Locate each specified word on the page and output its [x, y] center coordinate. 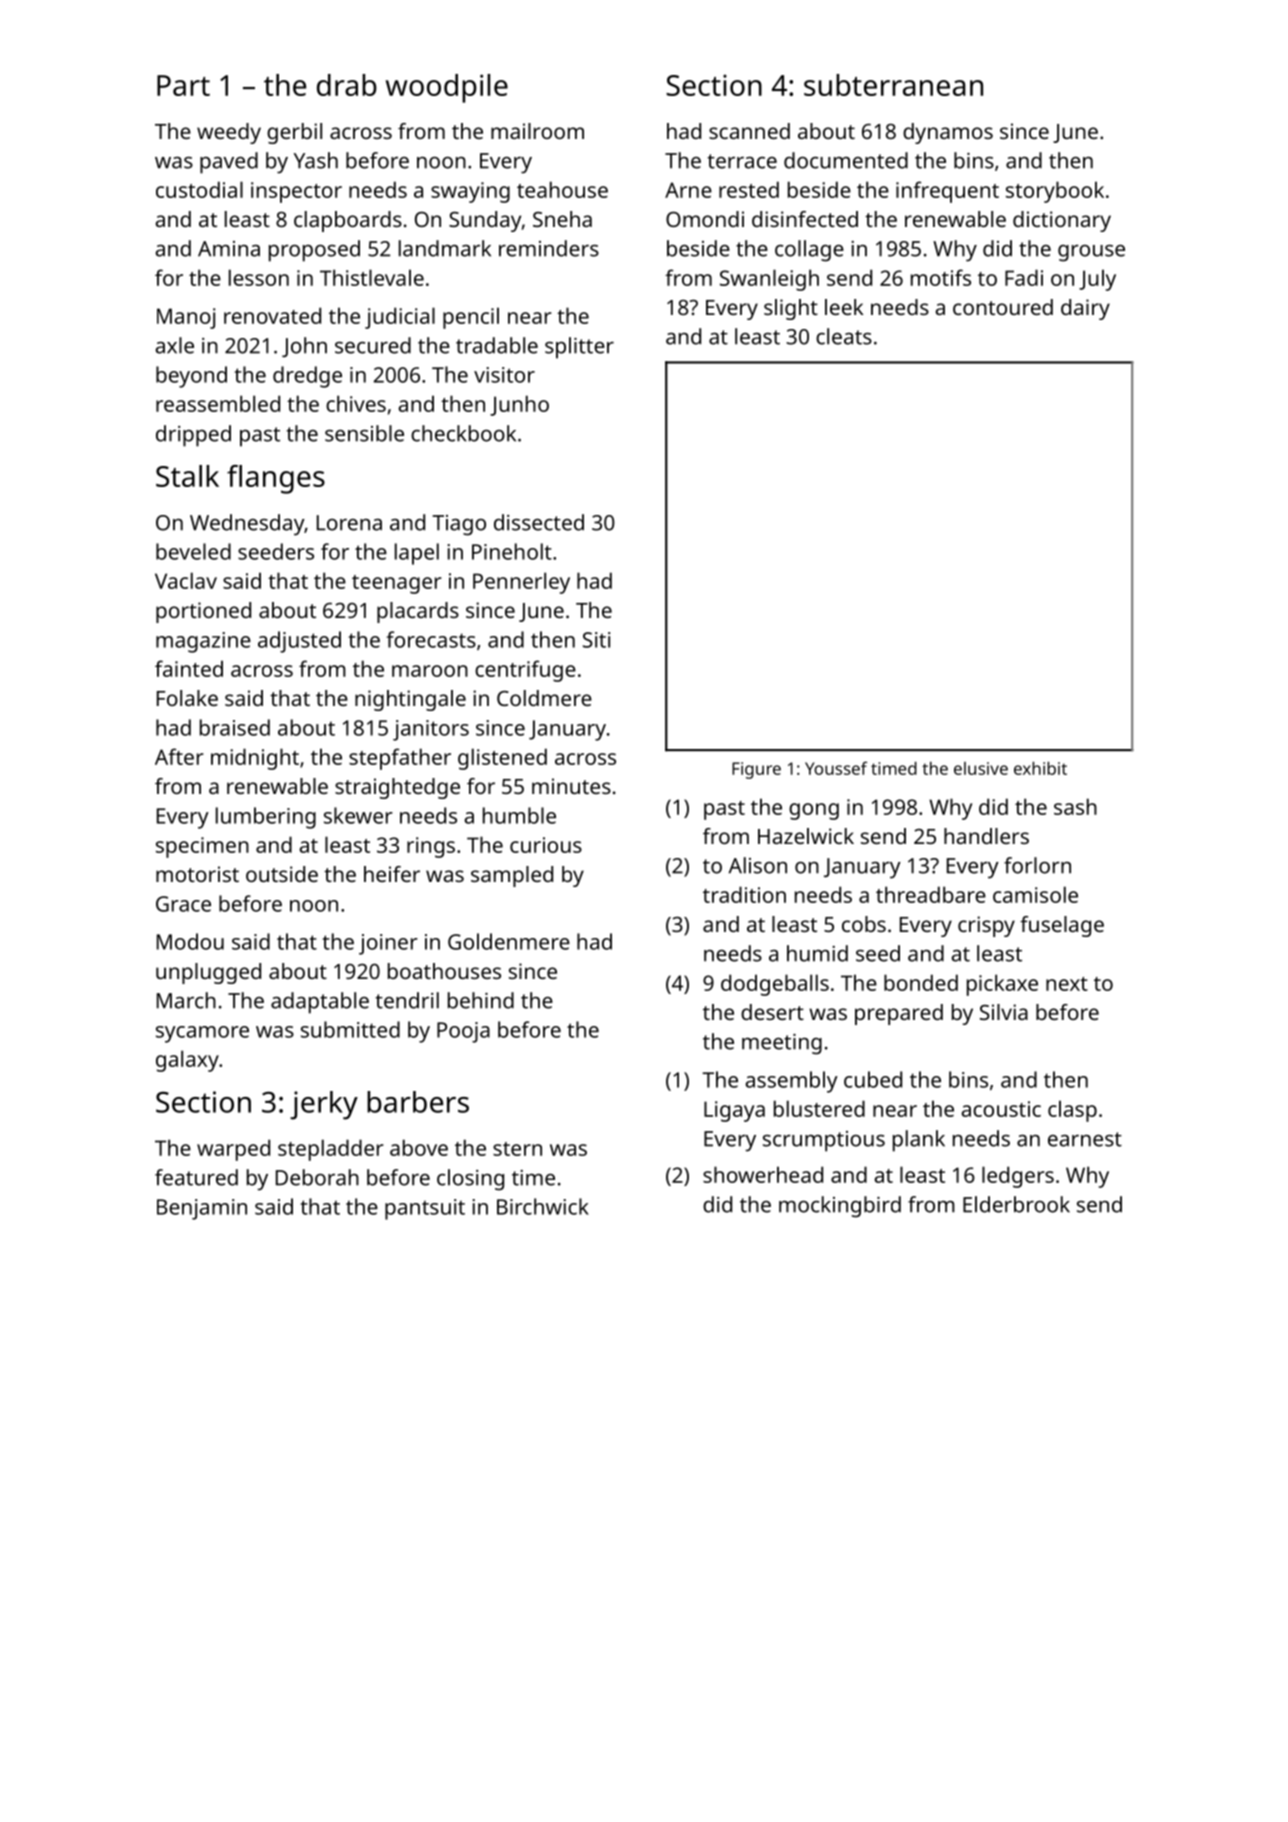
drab [347, 85]
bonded [921, 982]
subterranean [893, 85]
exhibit [1040, 768]
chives [356, 403]
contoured [1003, 307]
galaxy [187, 1061]
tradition [744, 894]
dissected [539, 522]
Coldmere [544, 698]
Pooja [463, 1032]
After [179, 756]
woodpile [447, 88]
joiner [388, 944]
